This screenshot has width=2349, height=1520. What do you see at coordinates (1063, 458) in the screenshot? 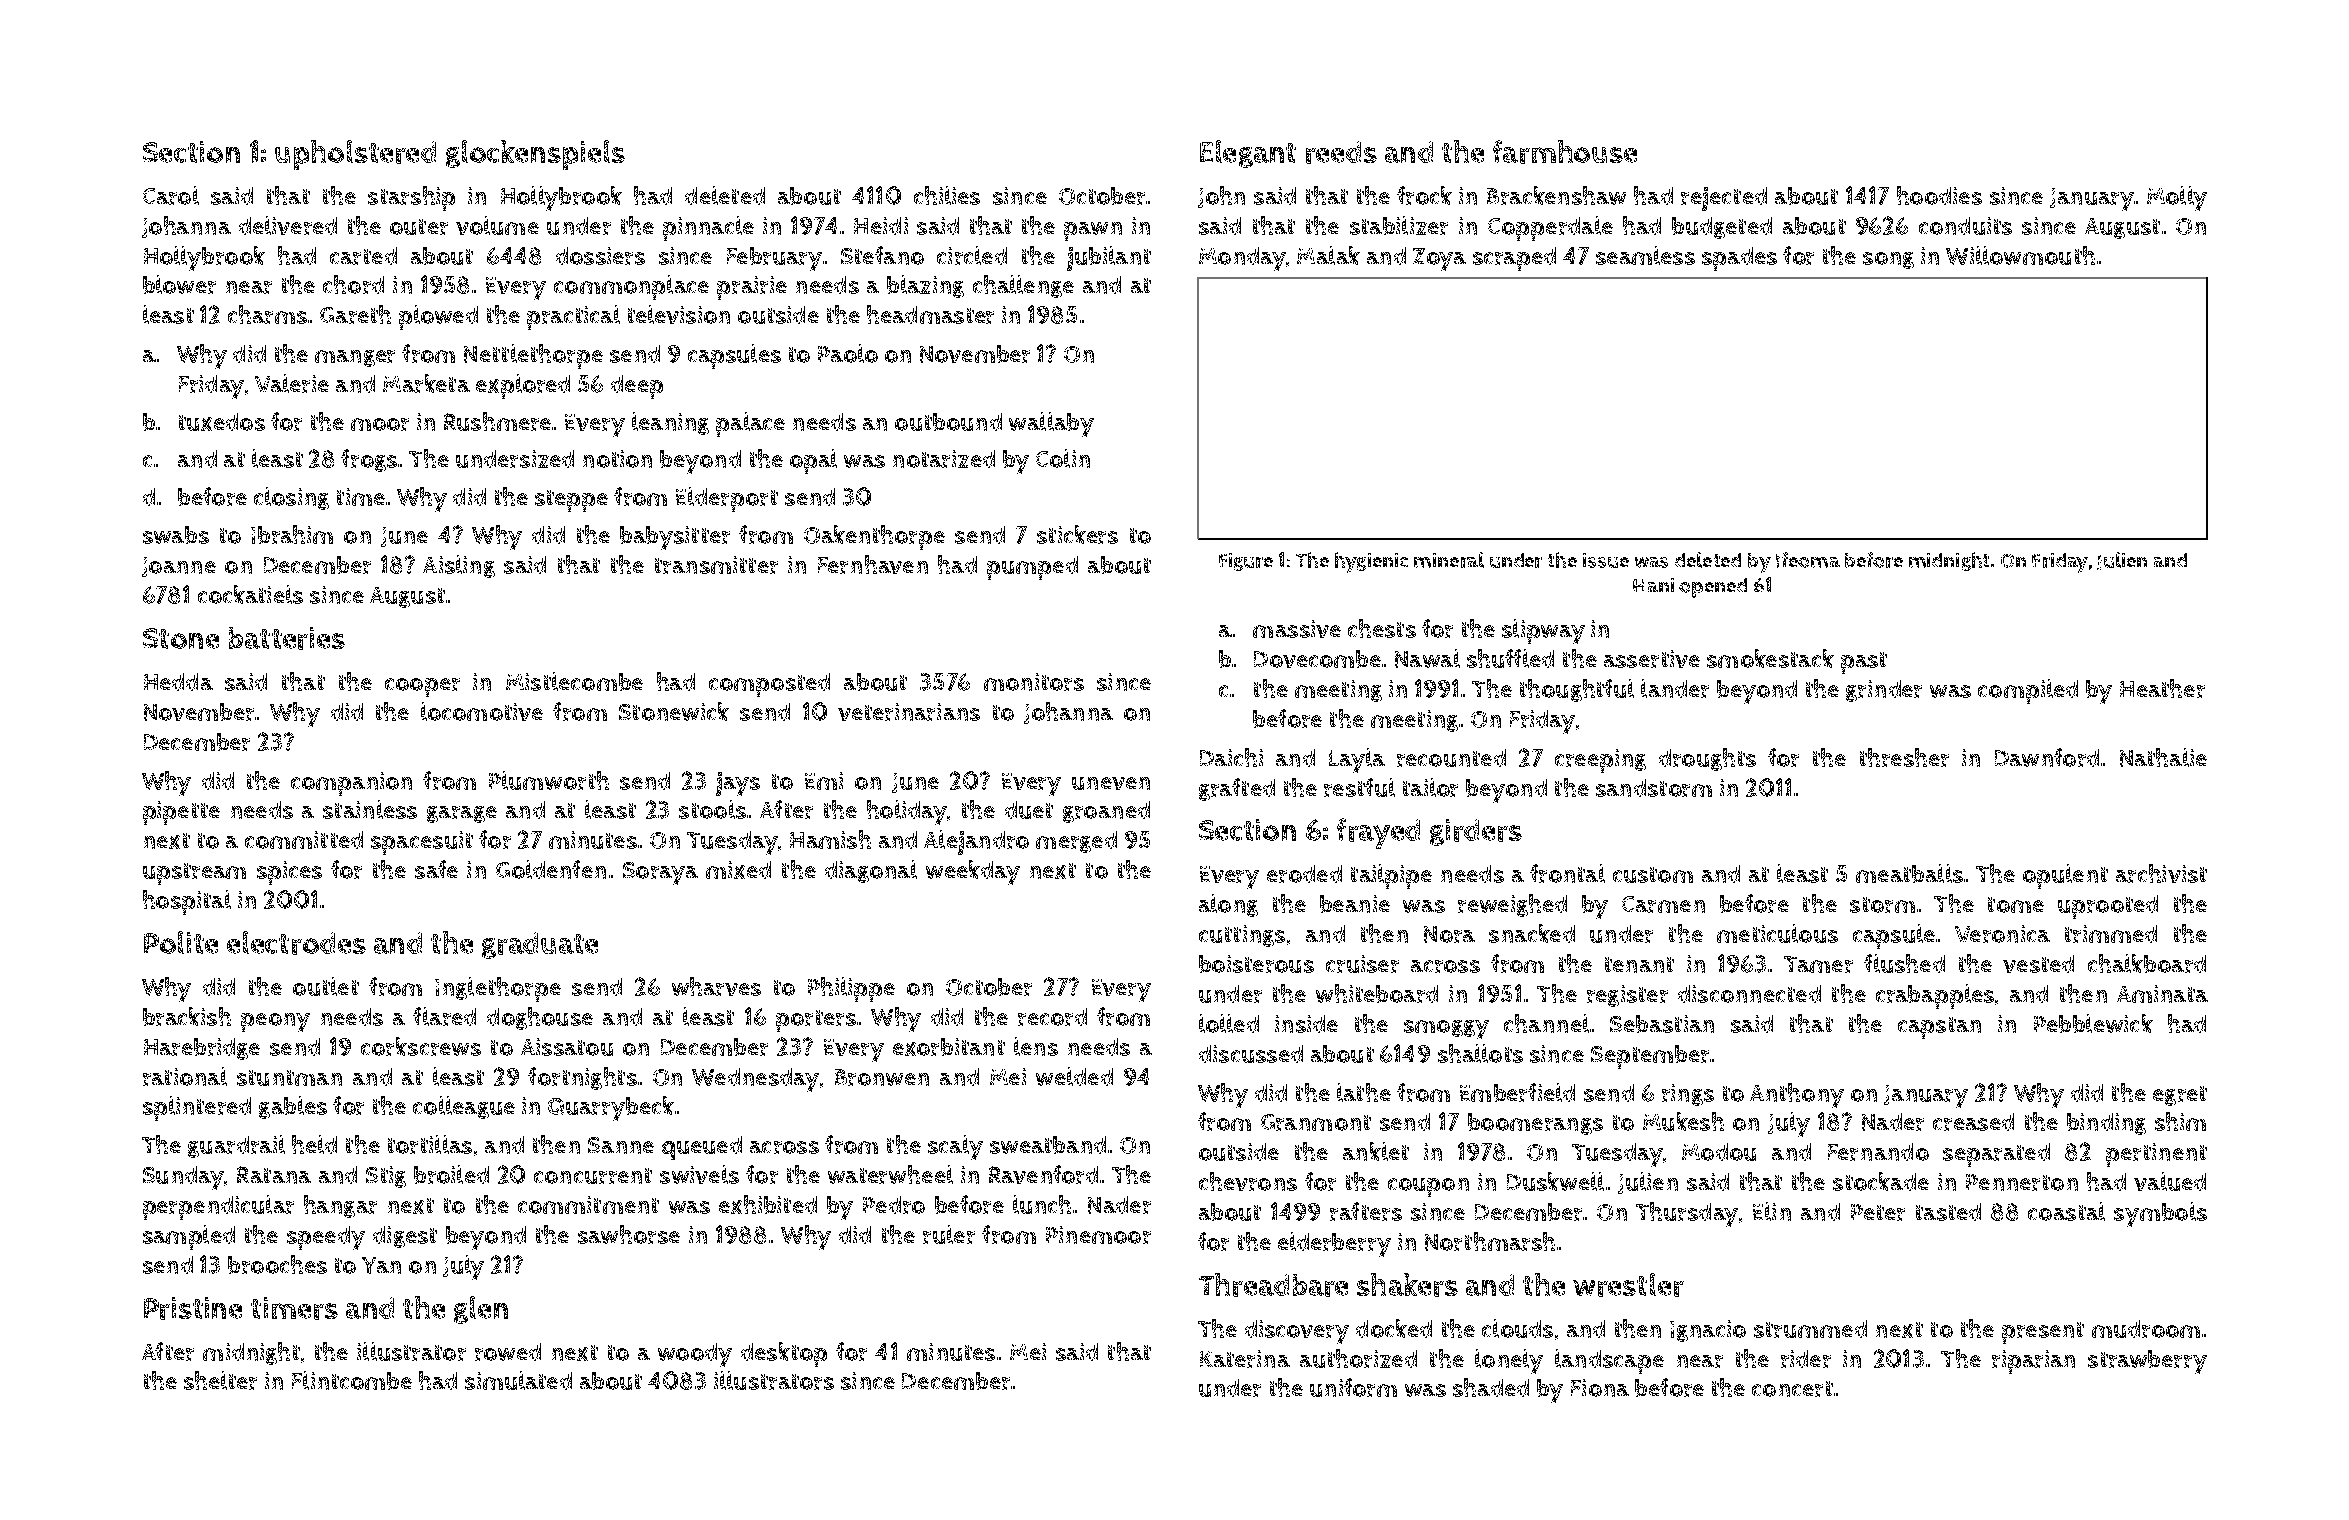
I see `Colin` at bounding box center [1063, 458].
